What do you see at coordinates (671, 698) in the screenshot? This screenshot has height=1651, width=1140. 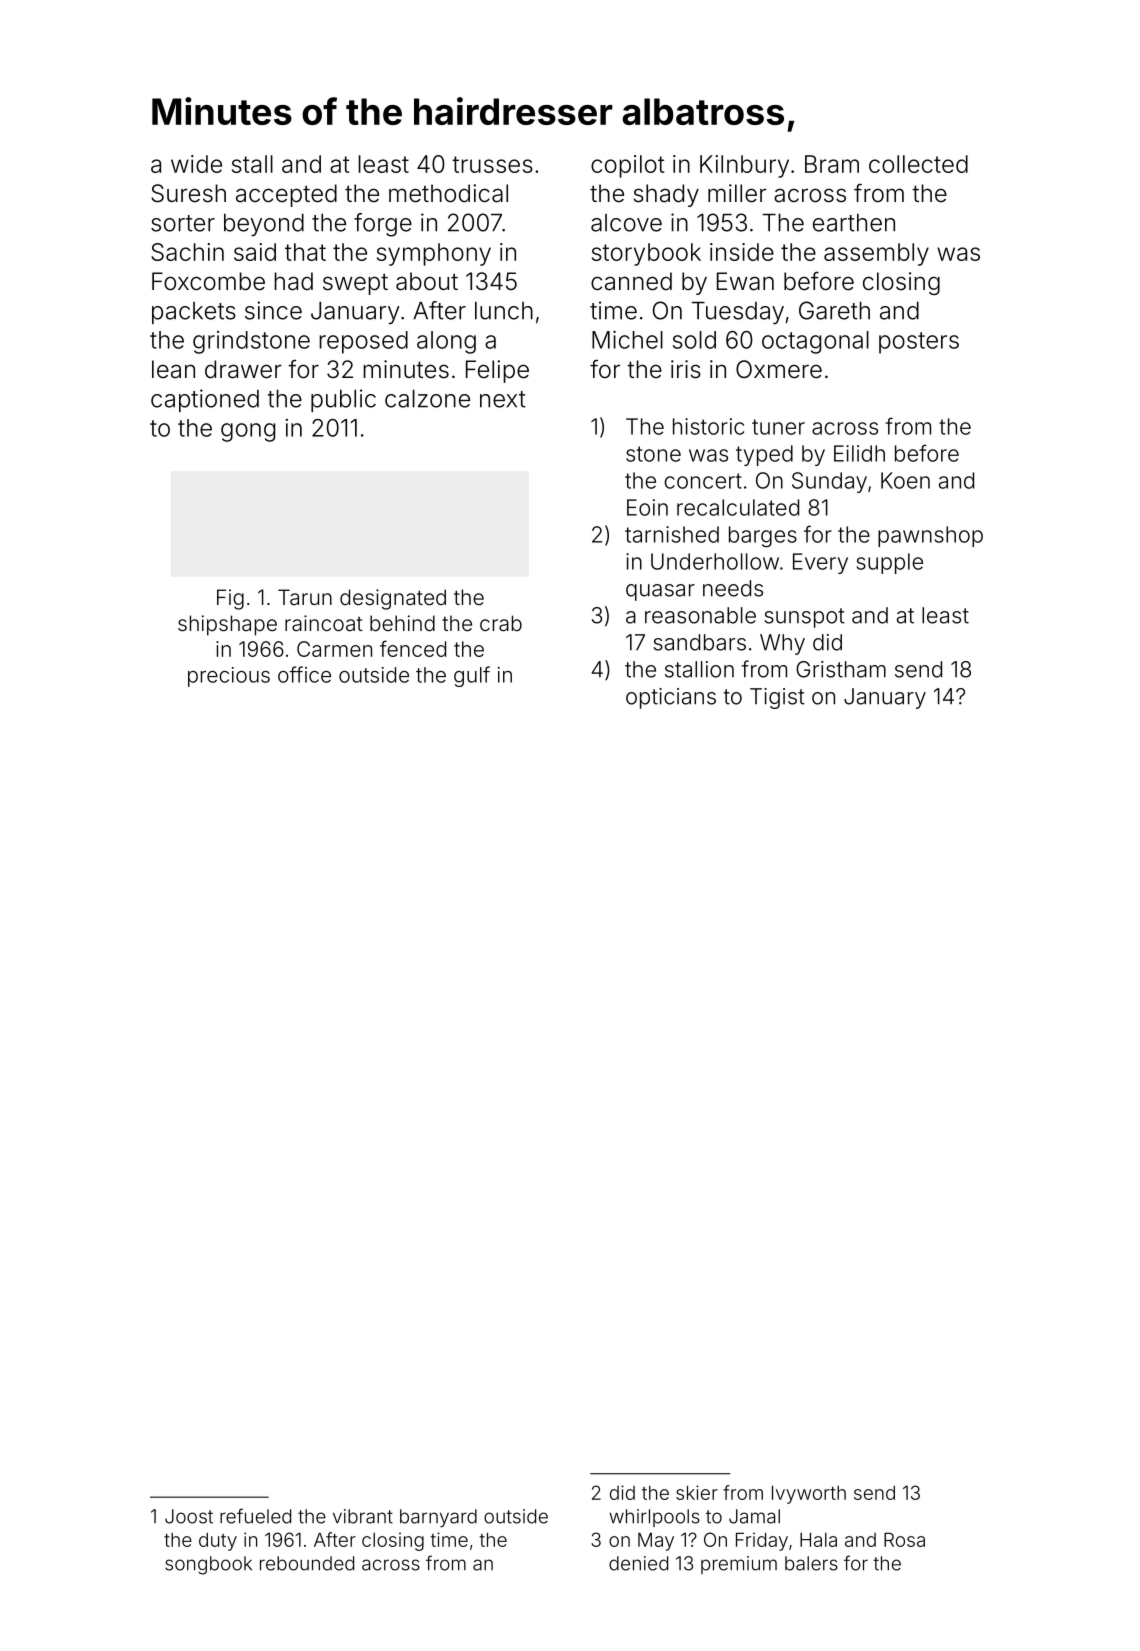 I see `opticians` at bounding box center [671, 698].
